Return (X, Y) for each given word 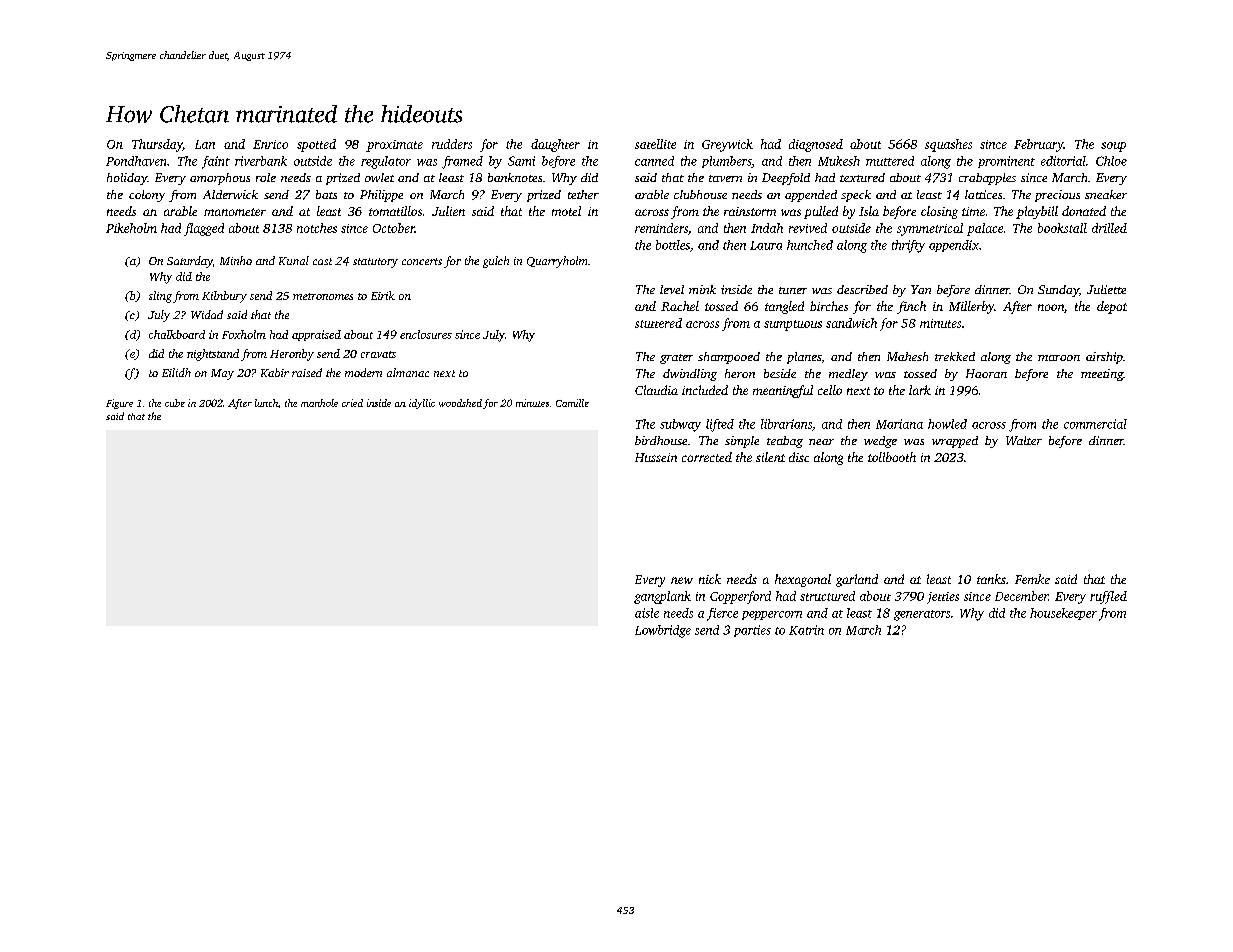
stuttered (658, 323)
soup (1113, 147)
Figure (119, 404)
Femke (1032, 579)
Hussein (656, 457)
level (672, 289)
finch (911, 307)
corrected (707, 457)
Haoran (986, 373)
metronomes (323, 296)
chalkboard (177, 334)
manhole (319, 403)
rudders (452, 144)
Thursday (157, 145)
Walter (1024, 440)
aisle (647, 613)
